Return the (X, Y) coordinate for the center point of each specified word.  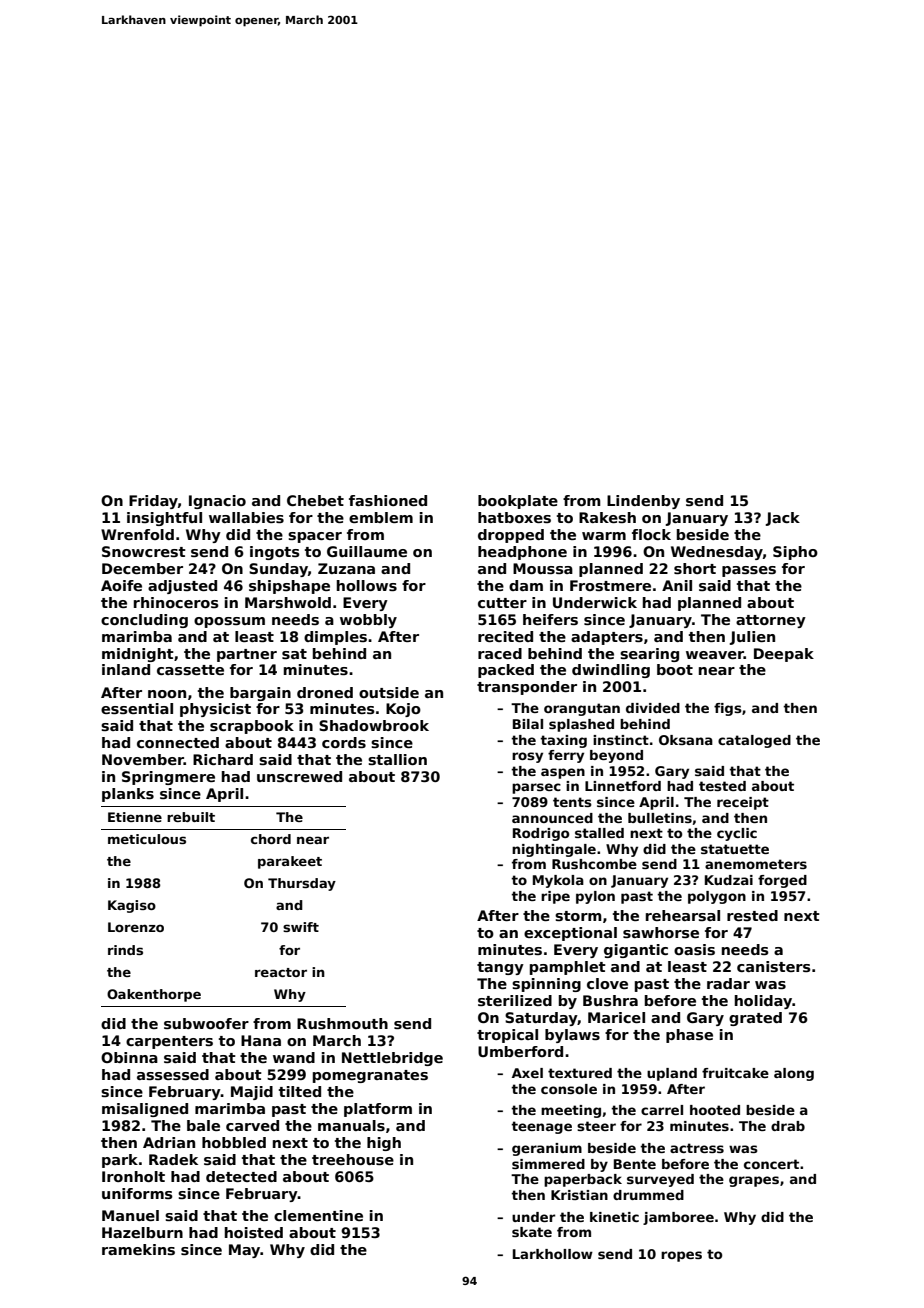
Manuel (130, 1215)
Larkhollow (553, 1254)
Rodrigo (541, 834)
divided (653, 708)
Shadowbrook (374, 725)
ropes (681, 1256)
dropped (511, 536)
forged (782, 881)
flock (651, 534)
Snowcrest (144, 551)
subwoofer (206, 1023)
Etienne (135, 817)
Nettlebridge (392, 1059)
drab (788, 1126)
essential (137, 708)
